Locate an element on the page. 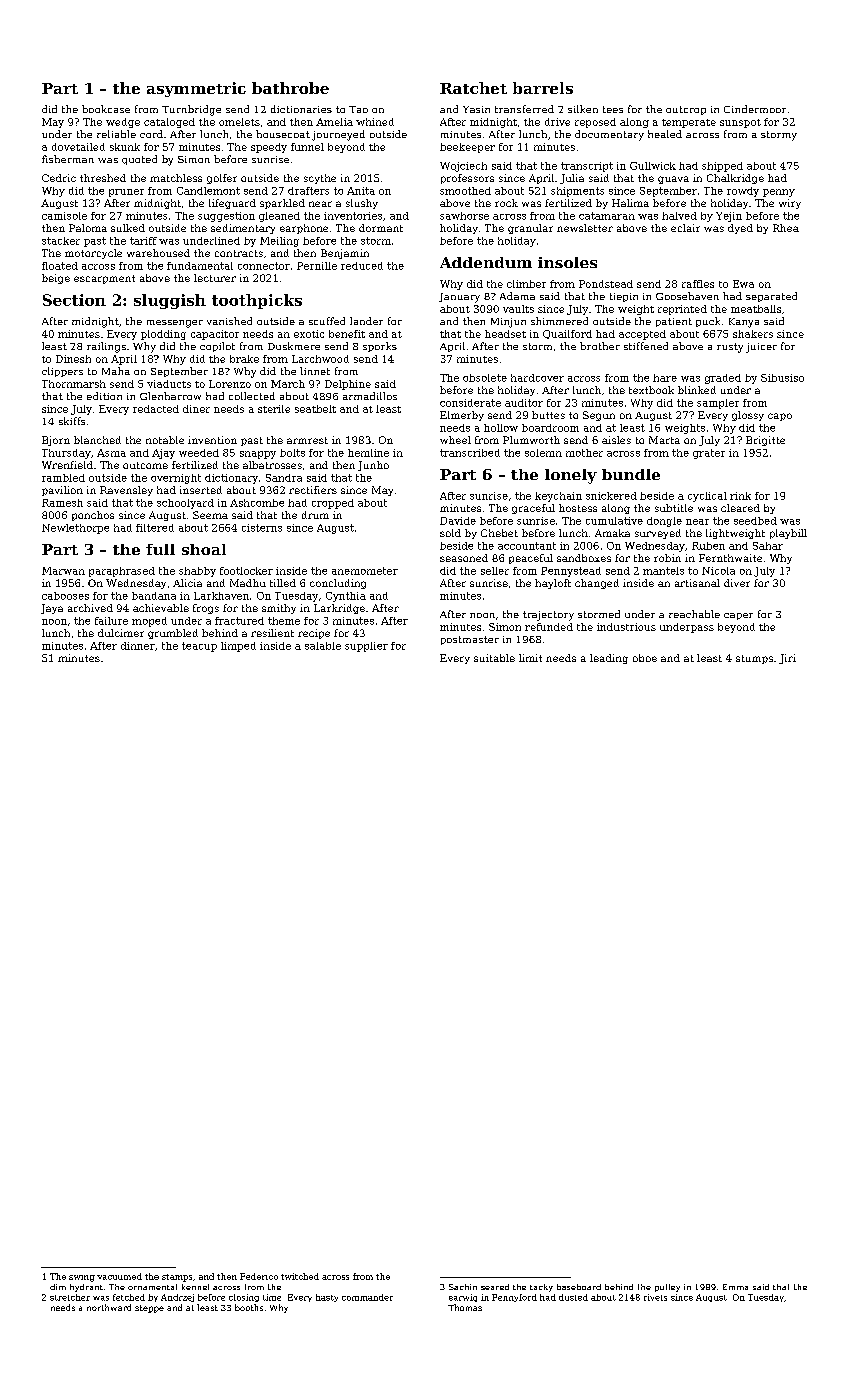 This image has height=1400, width=849. Maha is located at coordinates (116, 371).
